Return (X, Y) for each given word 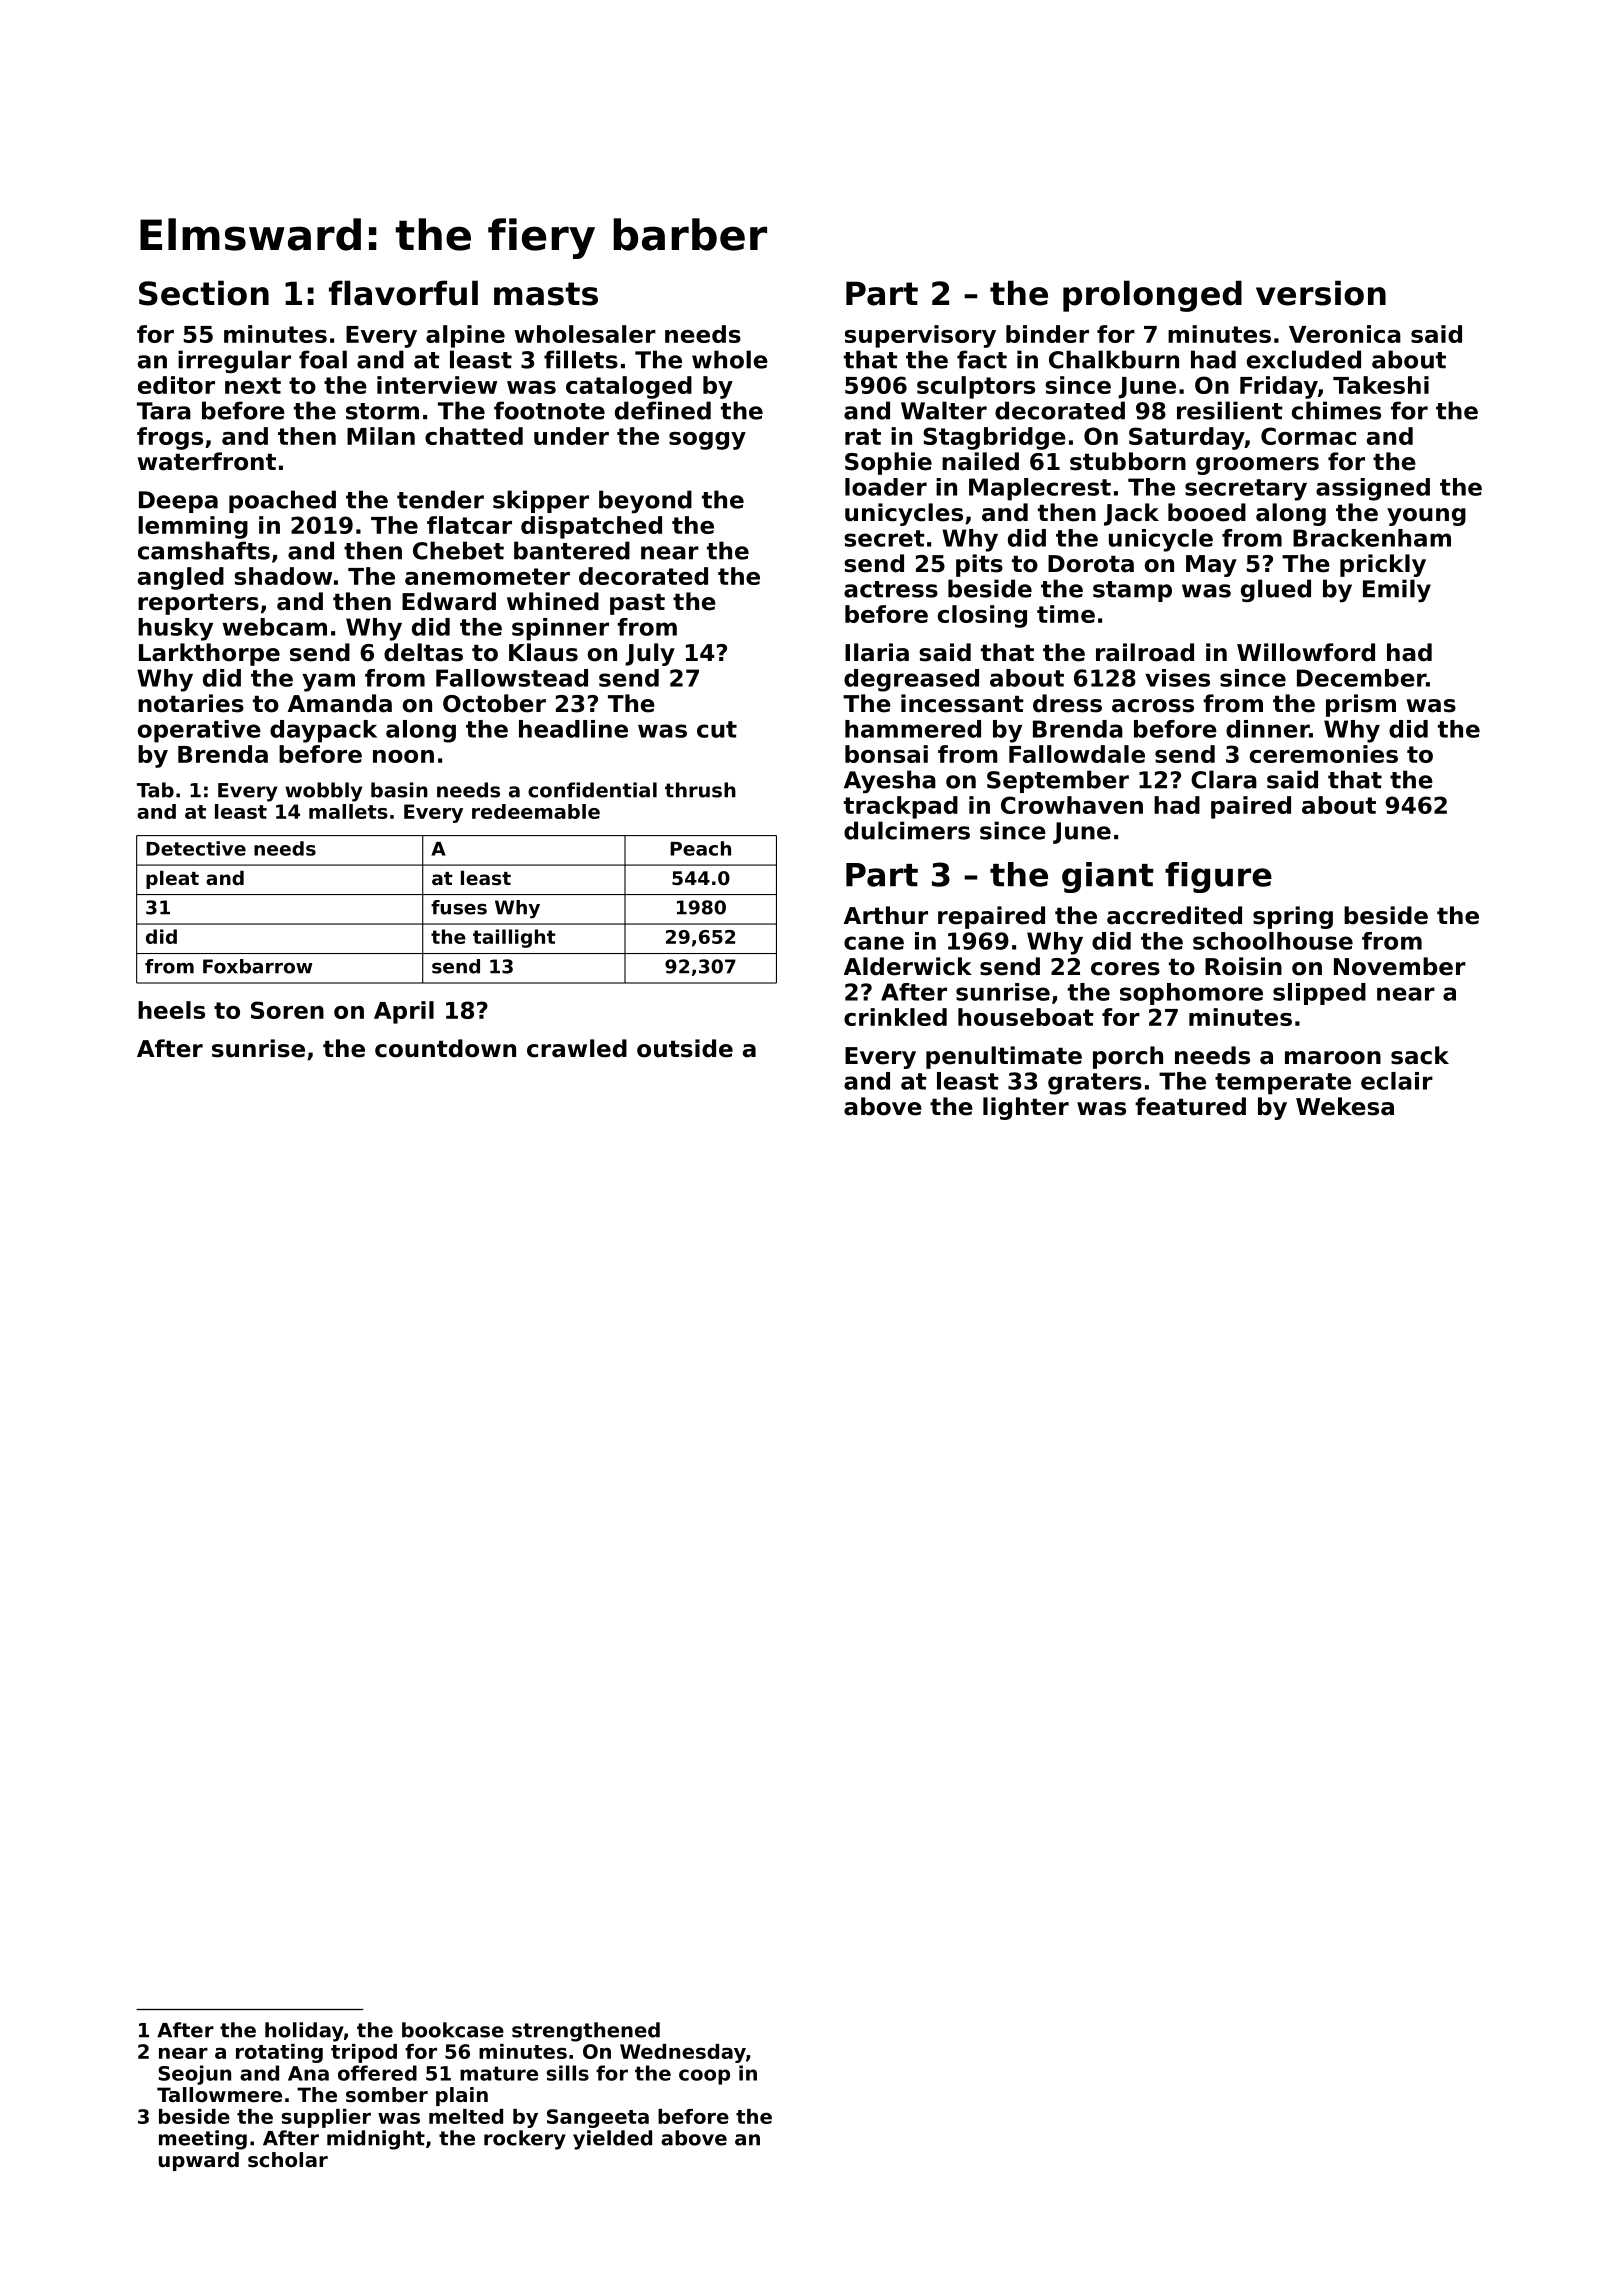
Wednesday (683, 2053)
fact (982, 359)
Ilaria (877, 652)
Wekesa (1345, 1106)
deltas (423, 652)
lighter (1026, 1108)
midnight (376, 2140)
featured (1190, 1106)
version (1321, 293)
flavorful (403, 293)
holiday (304, 2032)
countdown (445, 1048)
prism (1361, 705)
